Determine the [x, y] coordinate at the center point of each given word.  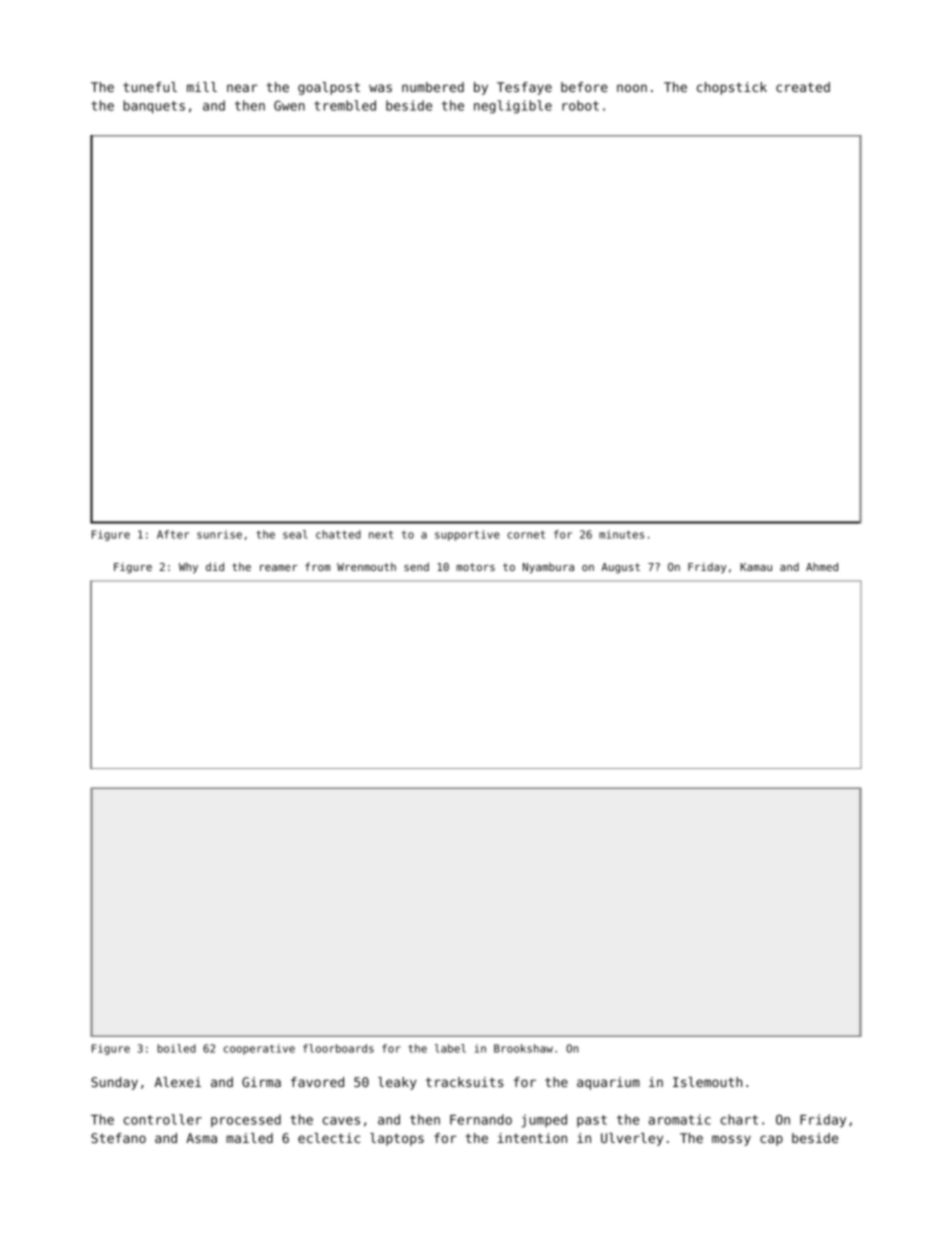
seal [295, 534]
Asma [201, 1138]
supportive [467, 535]
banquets [154, 107]
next [381, 535]
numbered [433, 87]
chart [739, 1119]
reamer [279, 568]
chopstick [732, 88]
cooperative [259, 1049]
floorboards [338, 1048]
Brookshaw [523, 1048]
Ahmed [822, 566]
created [803, 87]
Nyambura [548, 568]
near [242, 88]
